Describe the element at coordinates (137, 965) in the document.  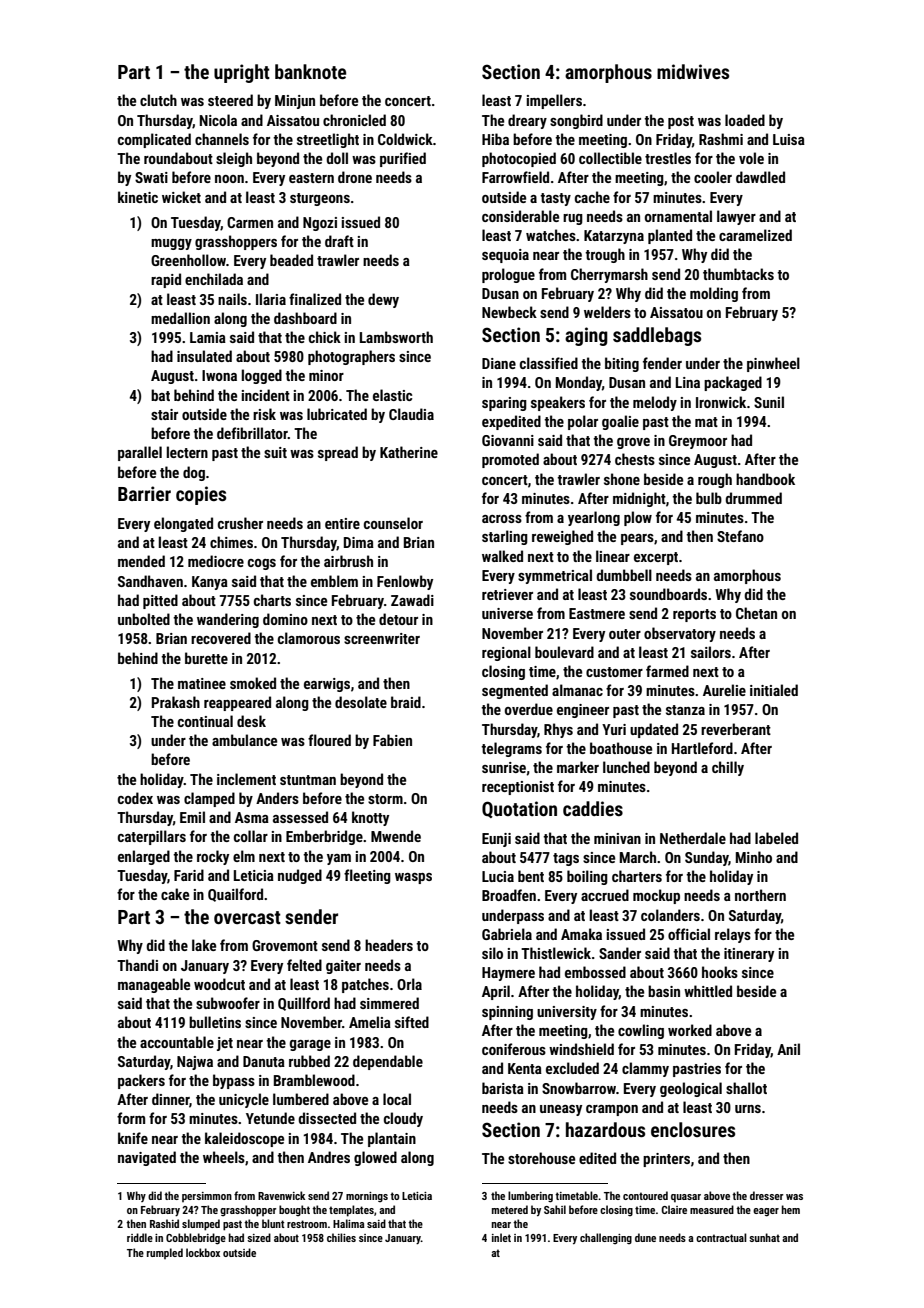
I see `Thandi` at that location.
